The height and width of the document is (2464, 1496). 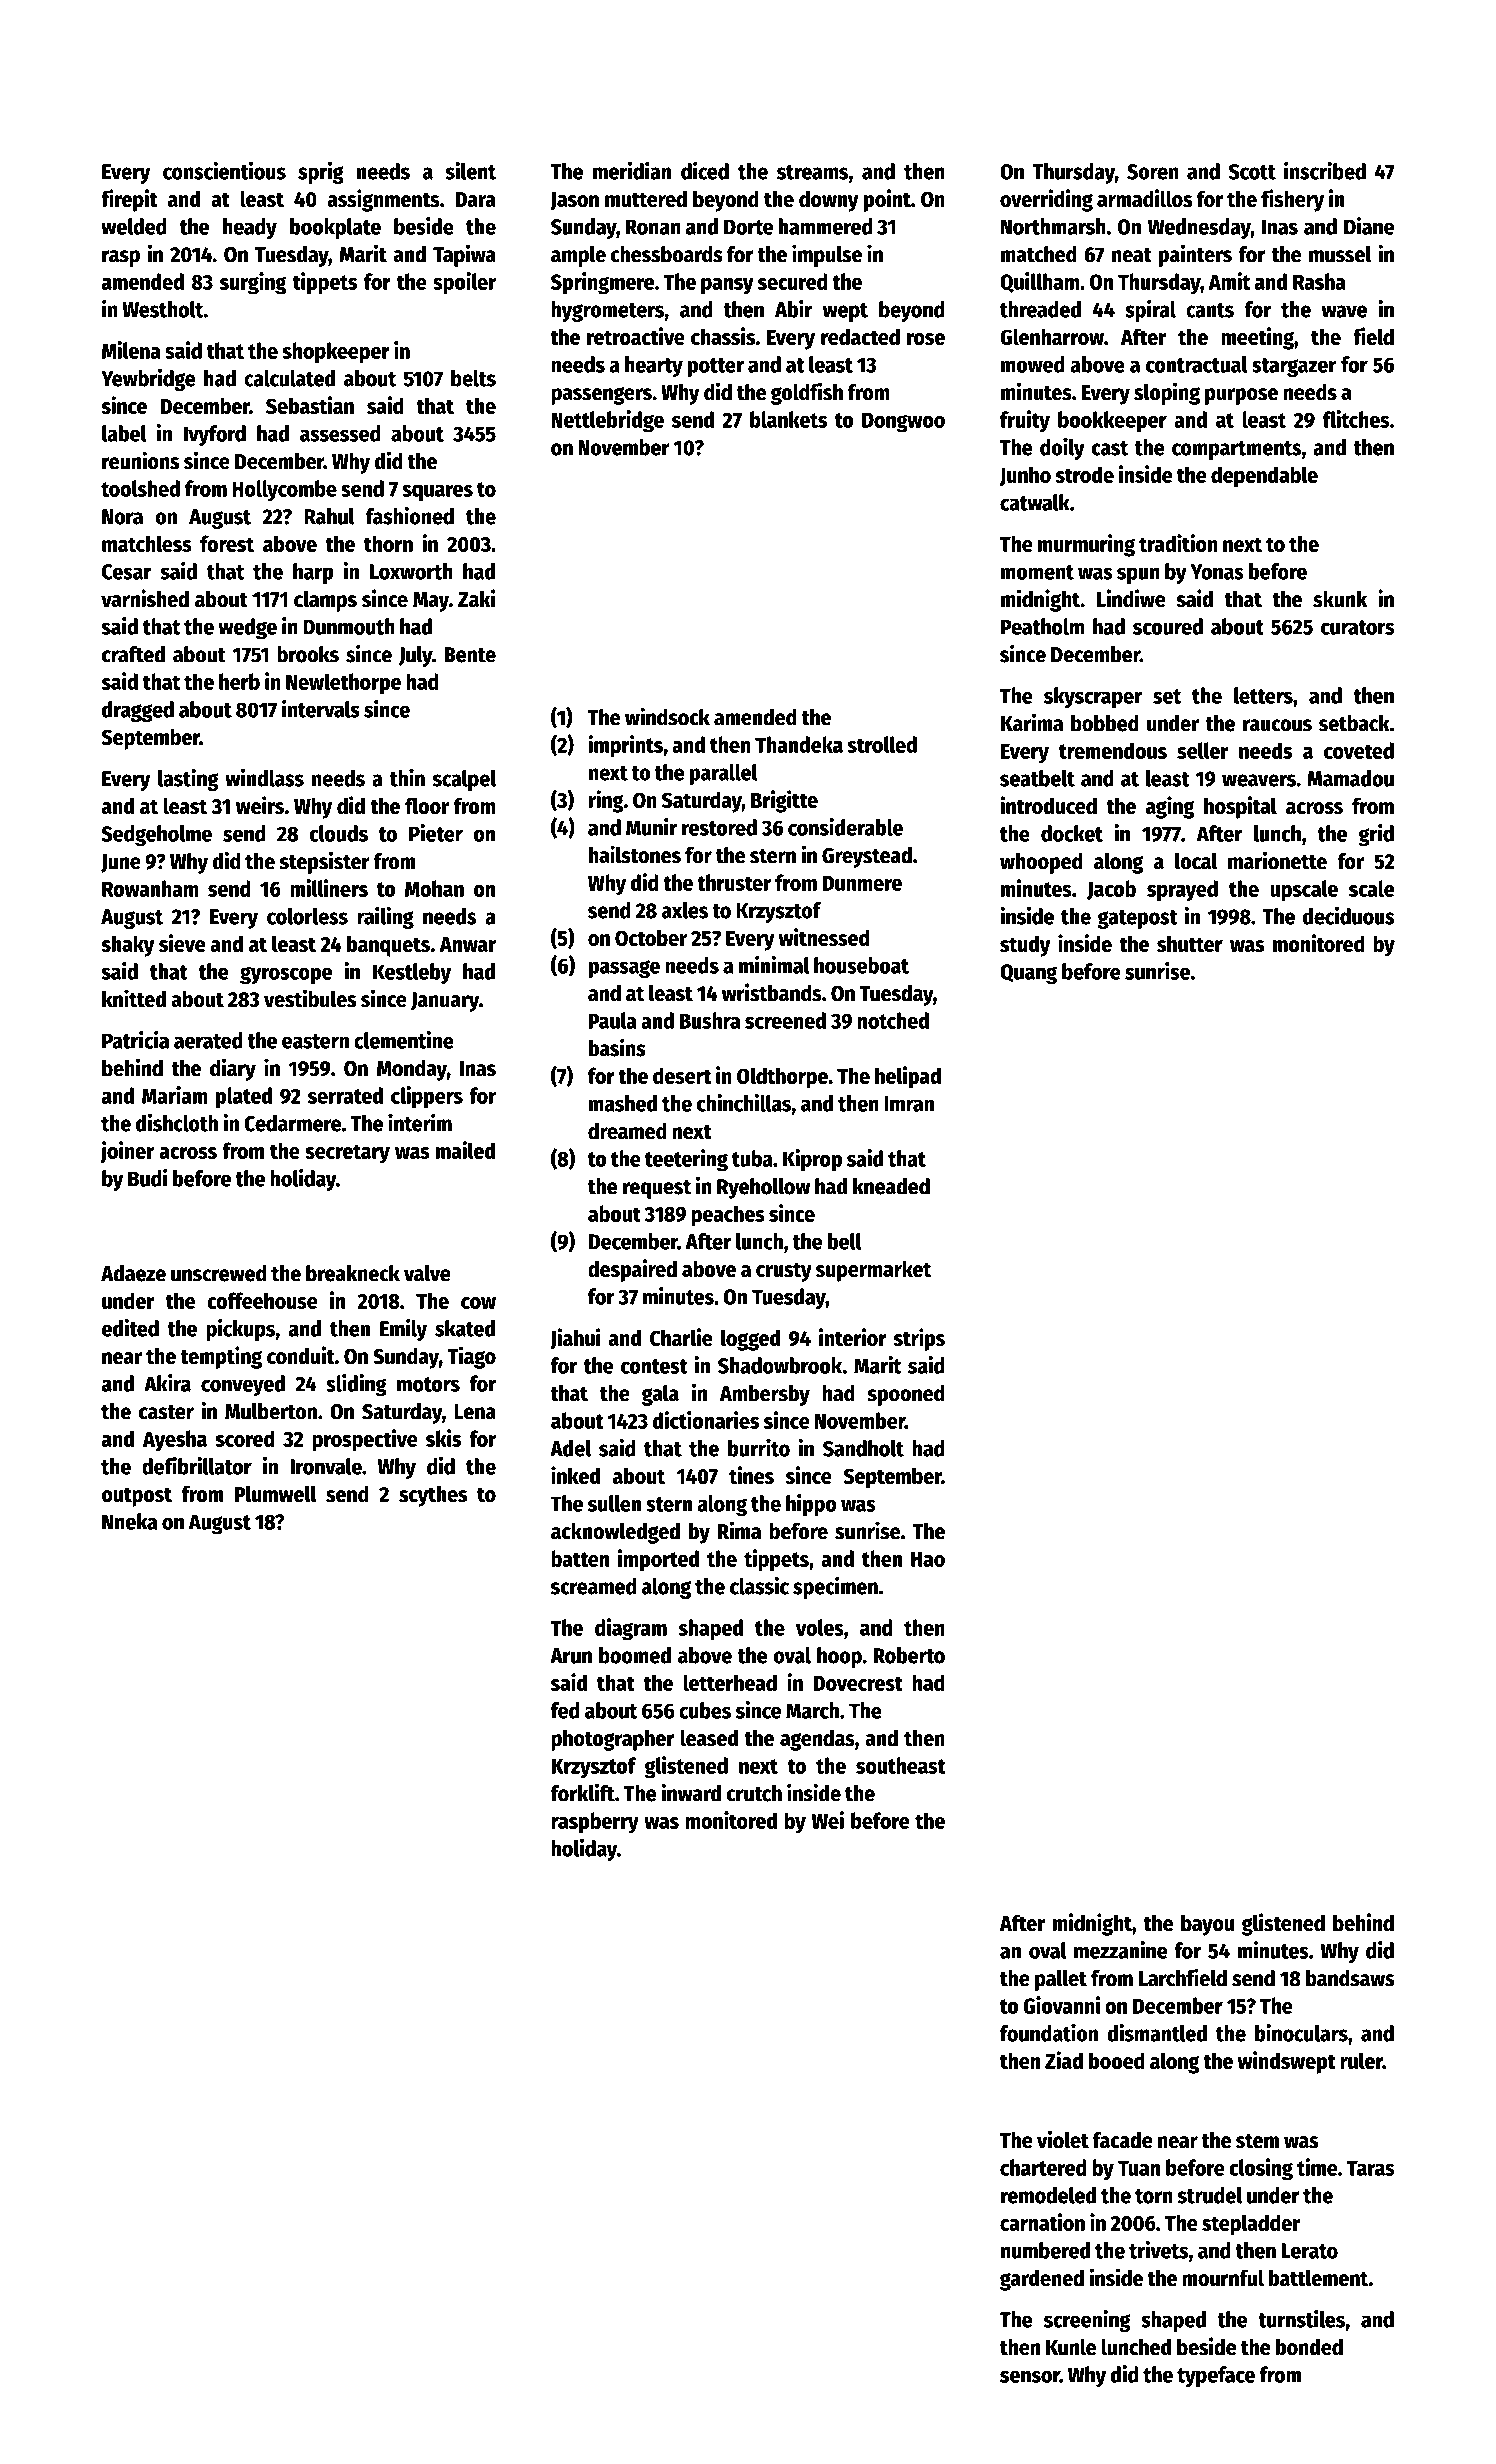 What do you see at coordinates (709, 1738) in the document?
I see `leased` at bounding box center [709, 1738].
